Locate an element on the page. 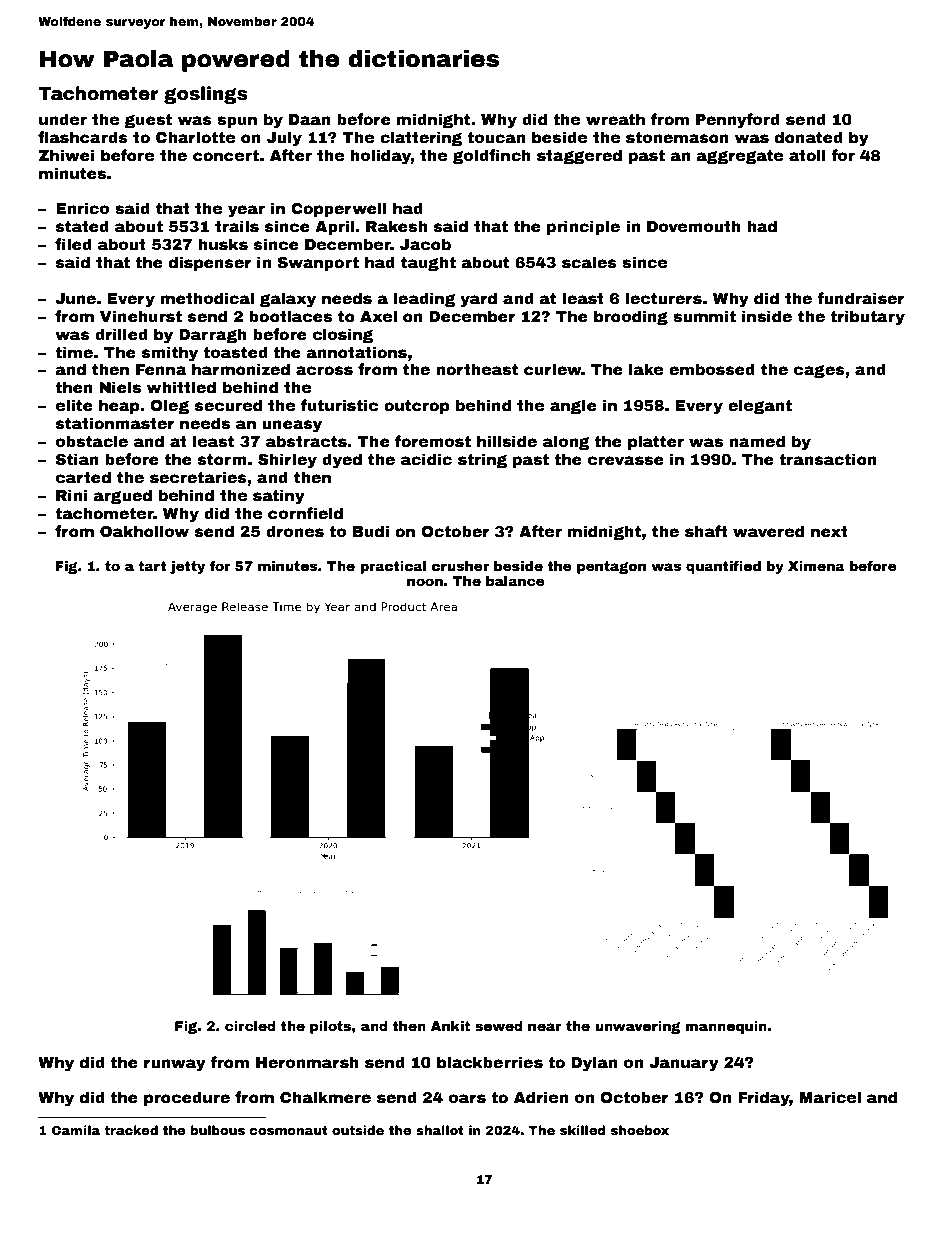 The image size is (952, 1233). tart is located at coordinates (152, 566).
